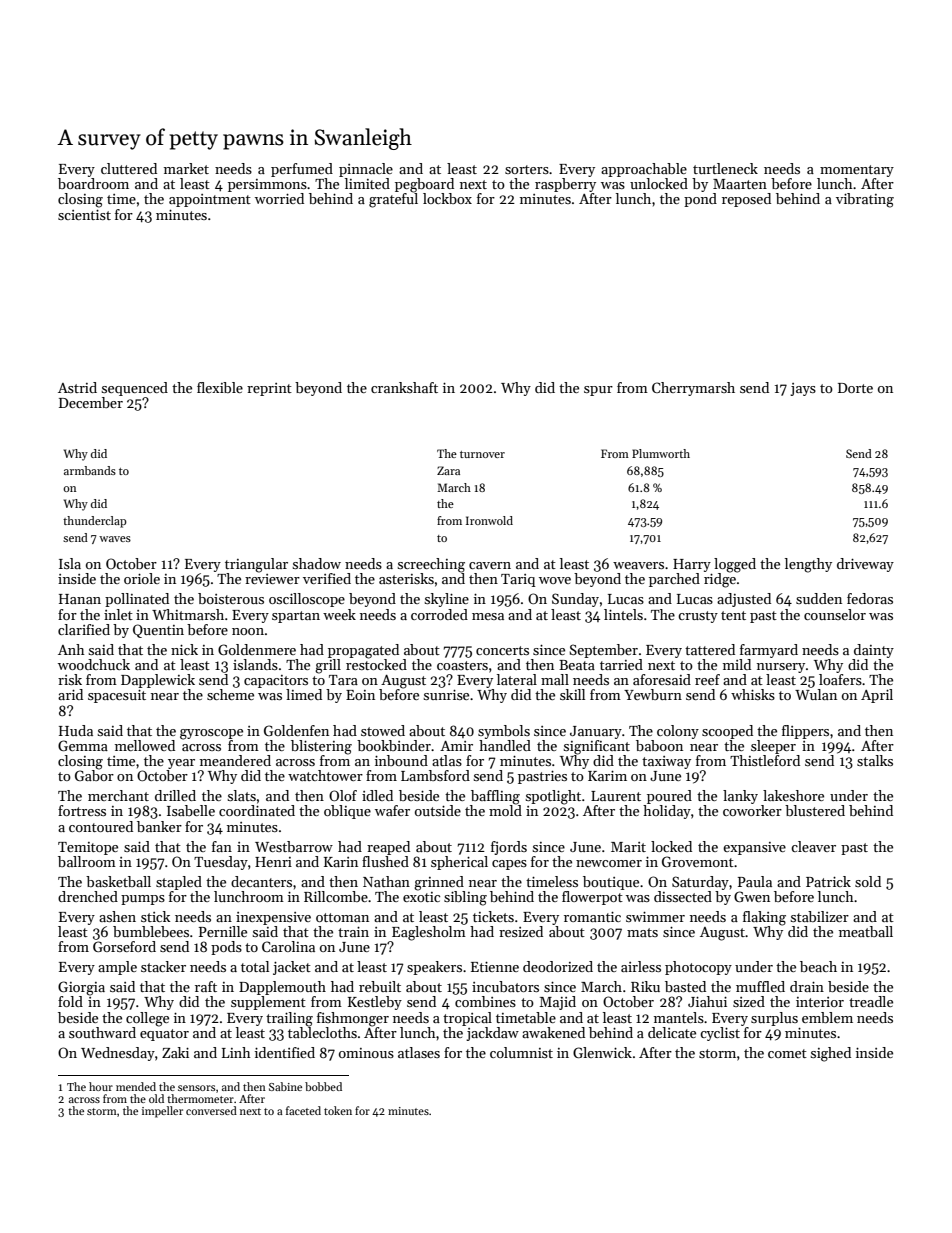 Image resolution: width=952 pixels, height=1233 pixels. What do you see at coordinates (221, 863) in the screenshot?
I see `Tuesday` at bounding box center [221, 863].
